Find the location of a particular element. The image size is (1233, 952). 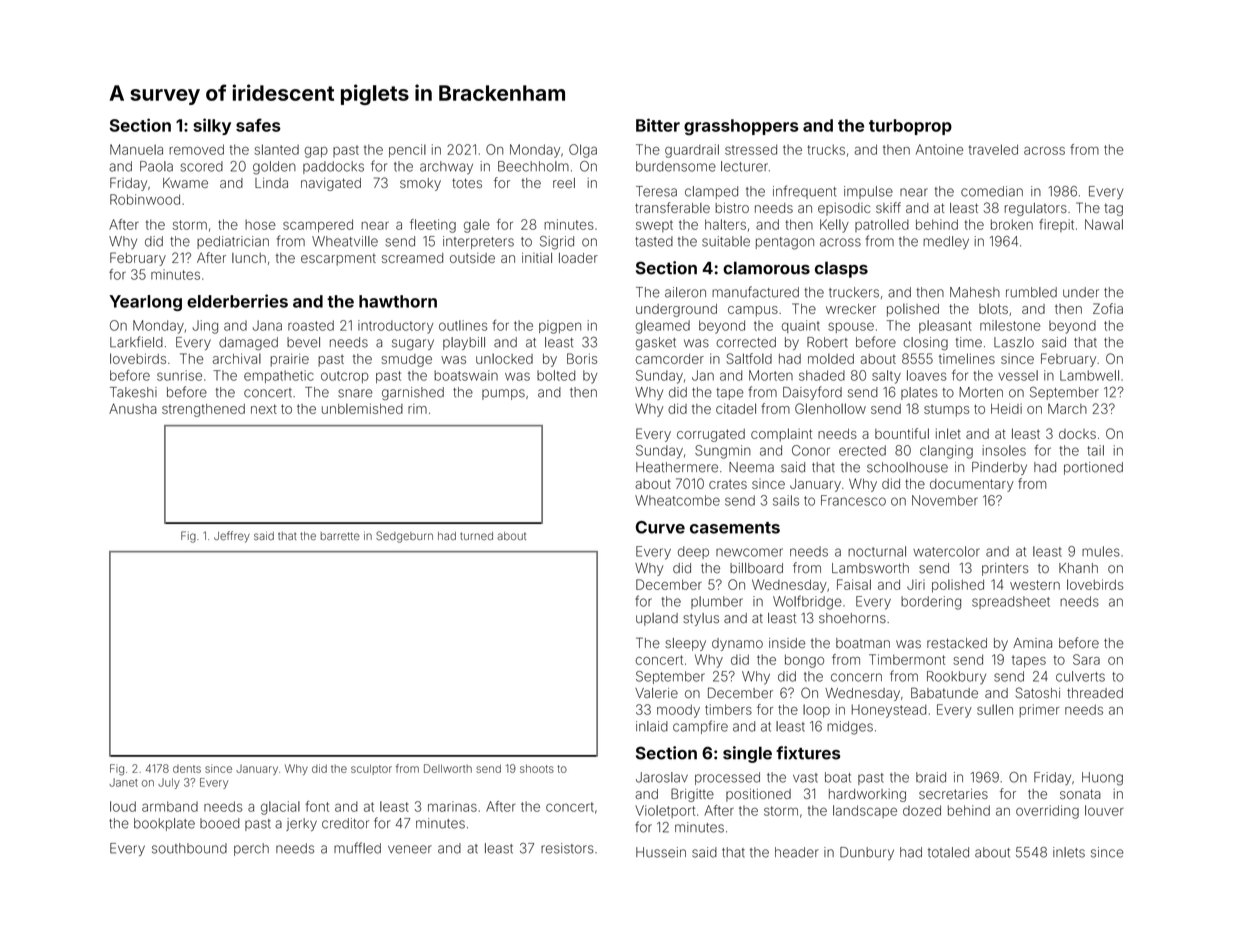

truckers is located at coordinates (854, 292).
